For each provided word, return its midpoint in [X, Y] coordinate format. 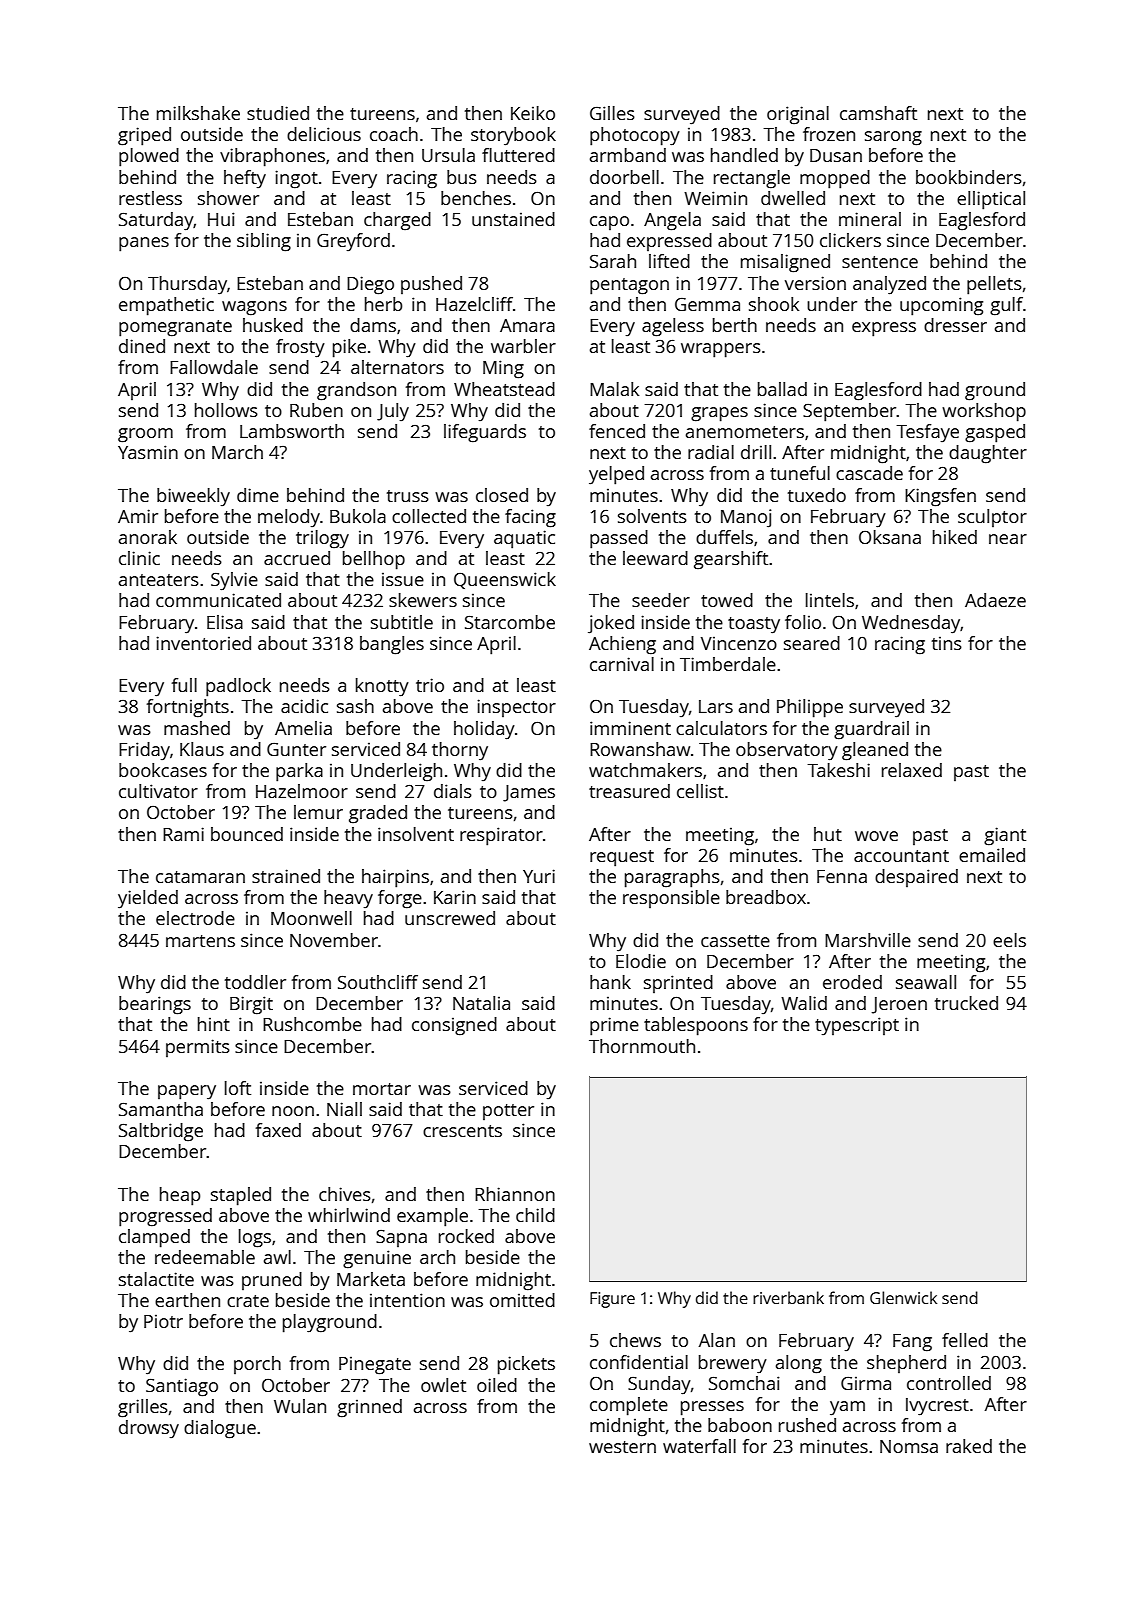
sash [355, 706]
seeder [661, 600]
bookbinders [969, 177]
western [622, 1447]
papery [187, 1092]
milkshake [198, 113]
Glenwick [903, 1297]
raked [969, 1446]
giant [1005, 836]
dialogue [220, 1429]
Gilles [612, 113]
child [535, 1215]
